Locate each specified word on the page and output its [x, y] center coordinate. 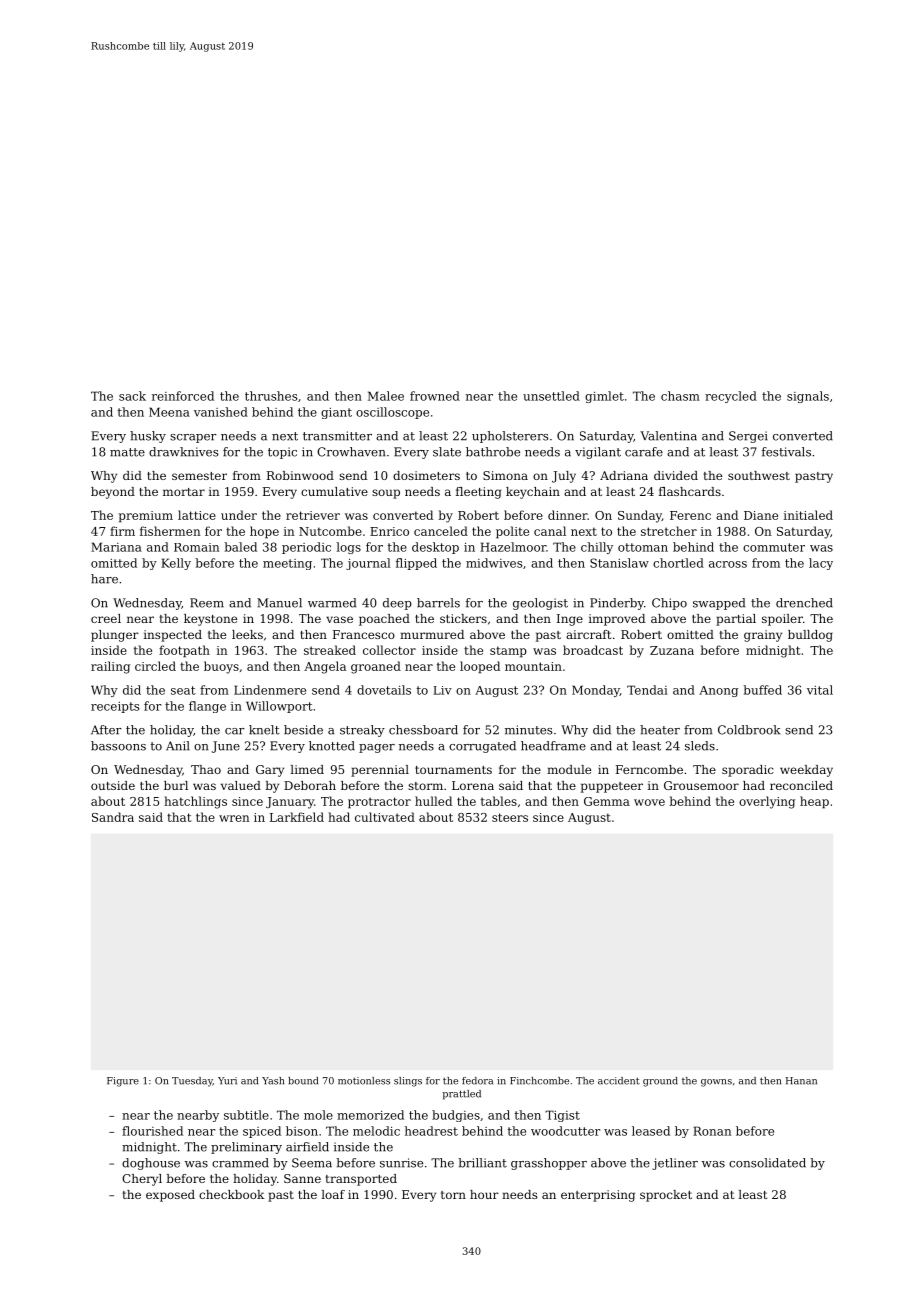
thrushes [271, 396]
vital [820, 690]
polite [512, 532]
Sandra [113, 817]
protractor [379, 803]
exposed [170, 1196]
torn [453, 1195]
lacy [821, 564]
